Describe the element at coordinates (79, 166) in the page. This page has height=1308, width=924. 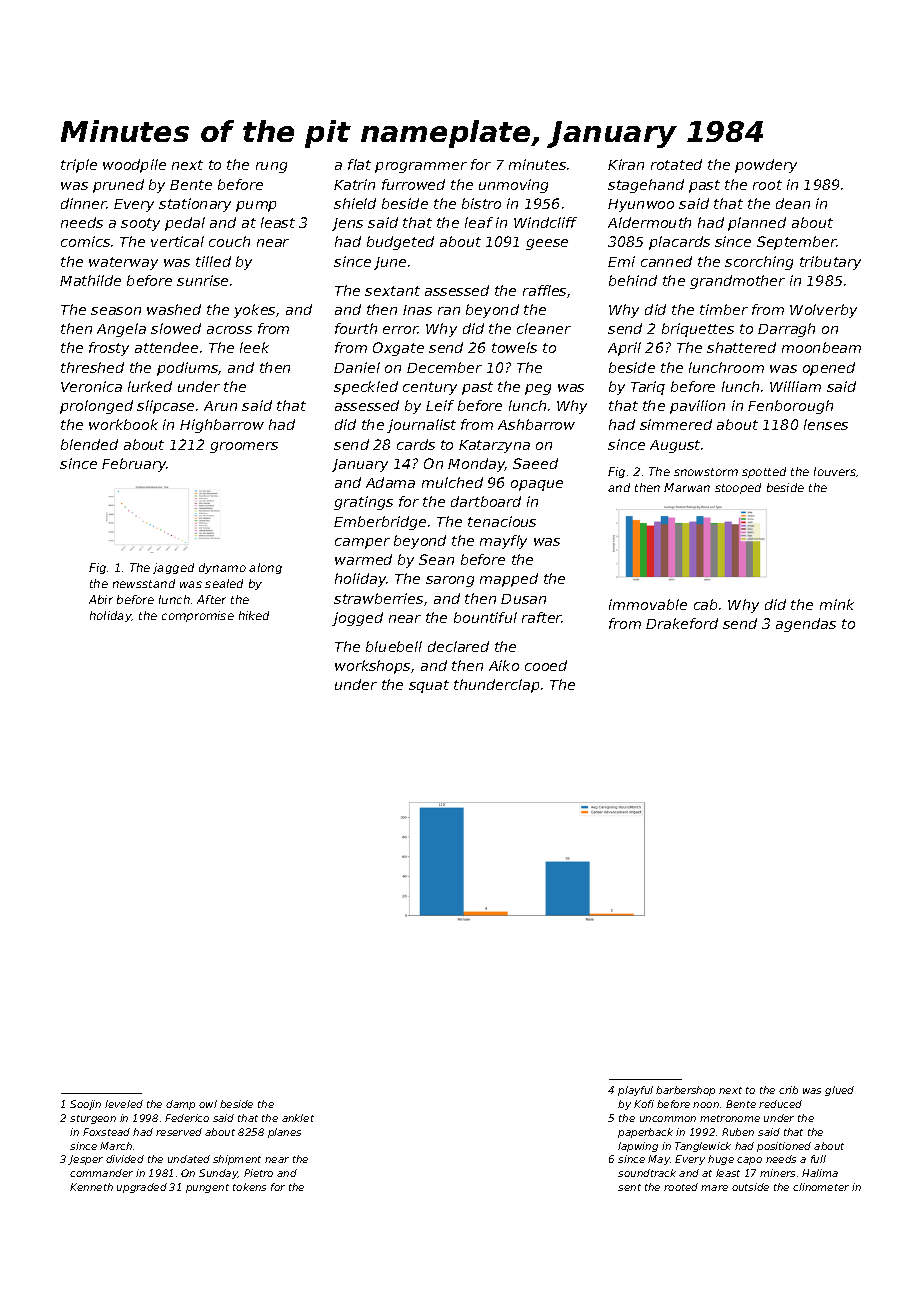
I see `triple` at that location.
